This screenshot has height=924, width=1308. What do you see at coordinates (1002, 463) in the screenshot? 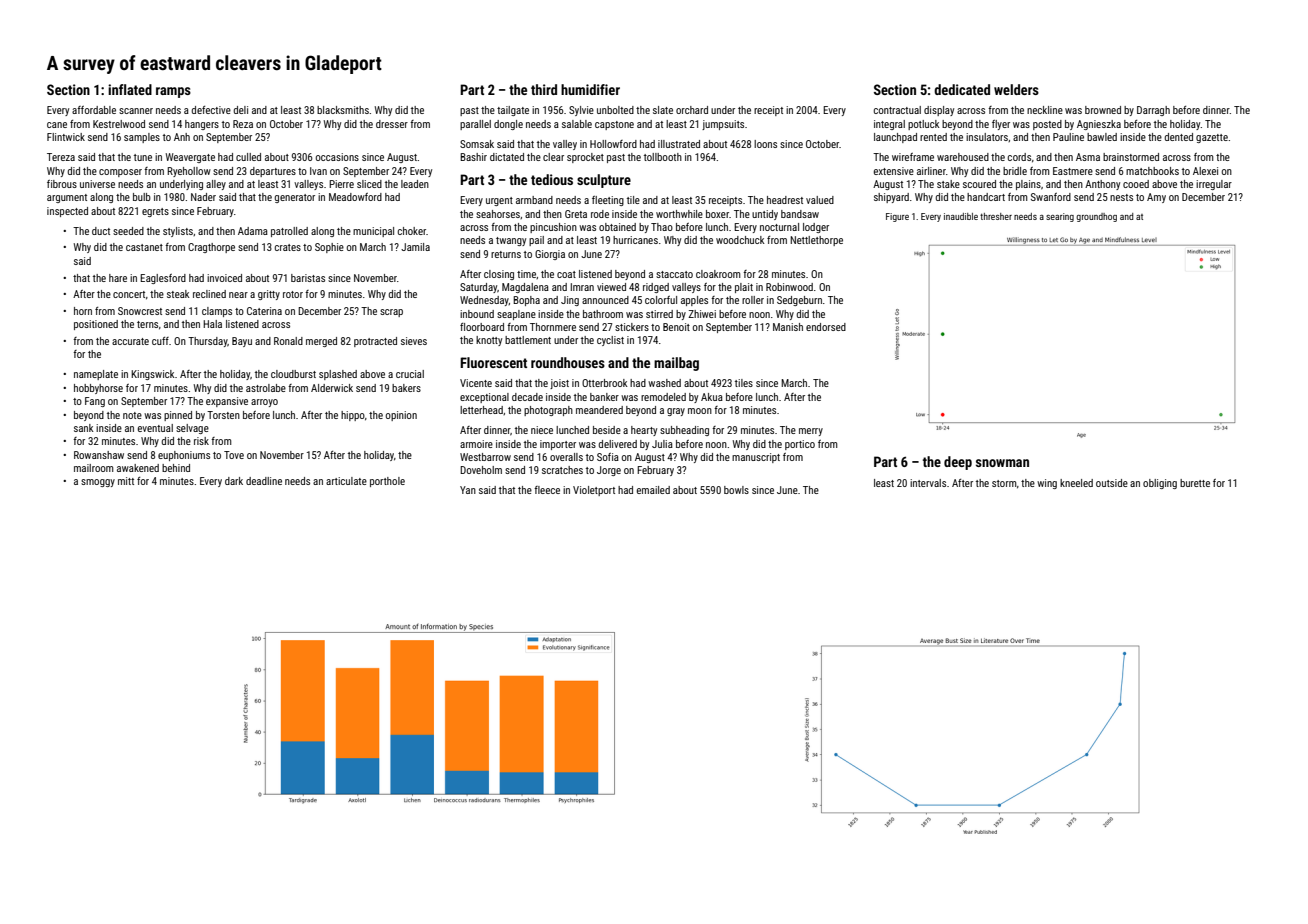
I see `snowman` at bounding box center [1002, 463].
